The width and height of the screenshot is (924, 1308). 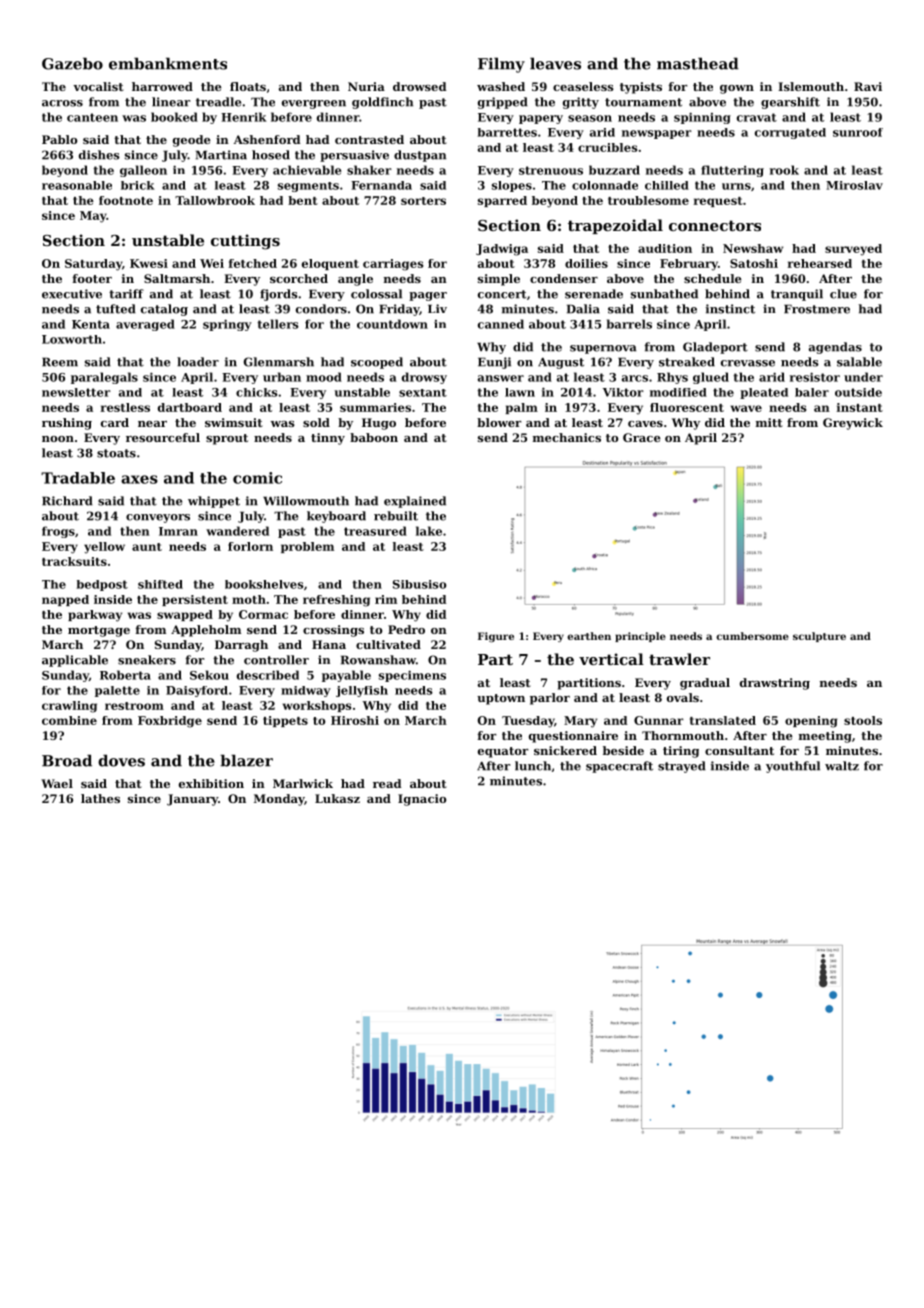 I want to click on doves, so click(x=121, y=760).
